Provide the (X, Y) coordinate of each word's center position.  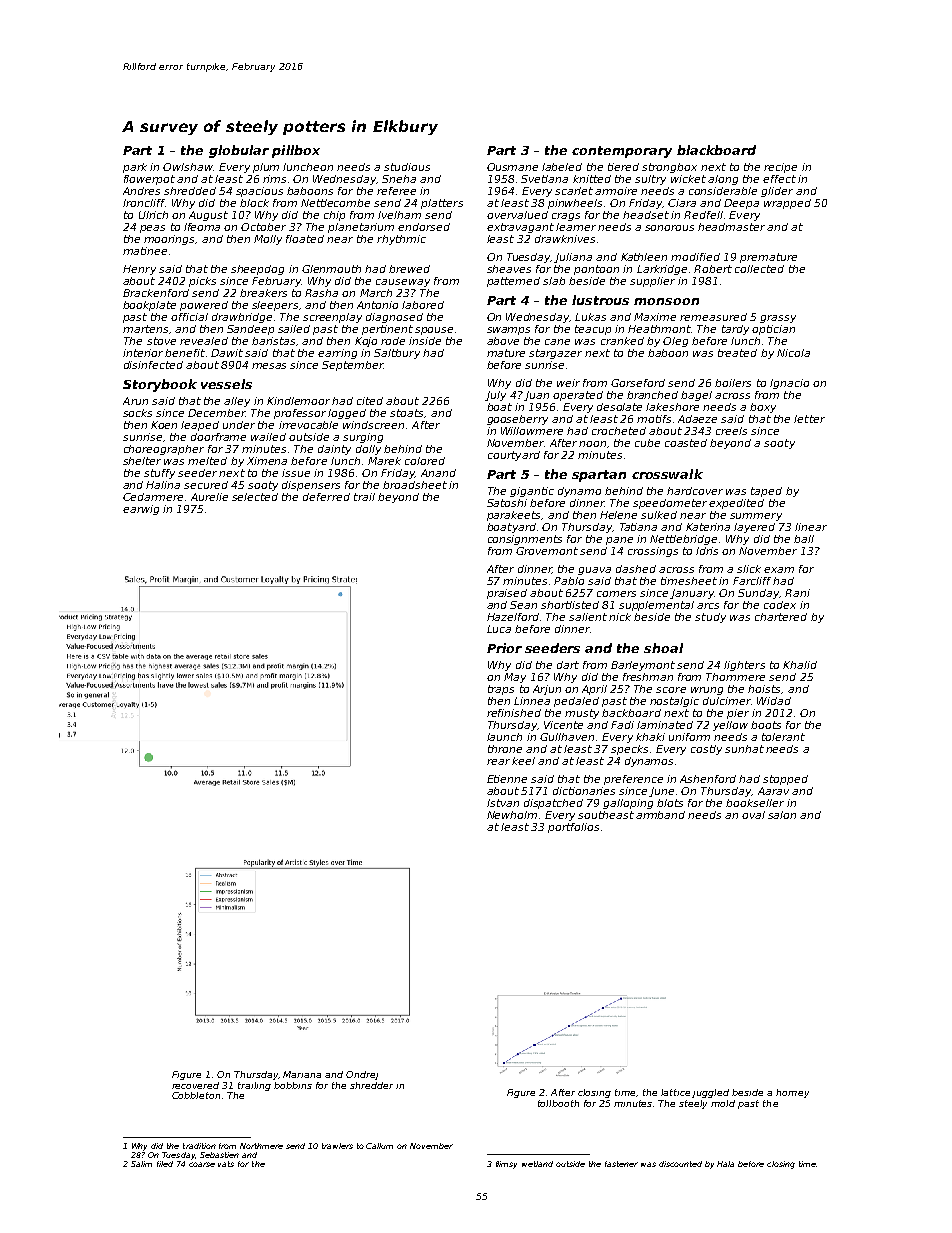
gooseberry (517, 420)
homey (792, 1093)
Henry (139, 270)
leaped (200, 426)
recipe (780, 168)
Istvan (503, 803)
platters (442, 204)
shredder (371, 1085)
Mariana (302, 1074)
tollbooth (558, 1103)
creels (731, 431)
